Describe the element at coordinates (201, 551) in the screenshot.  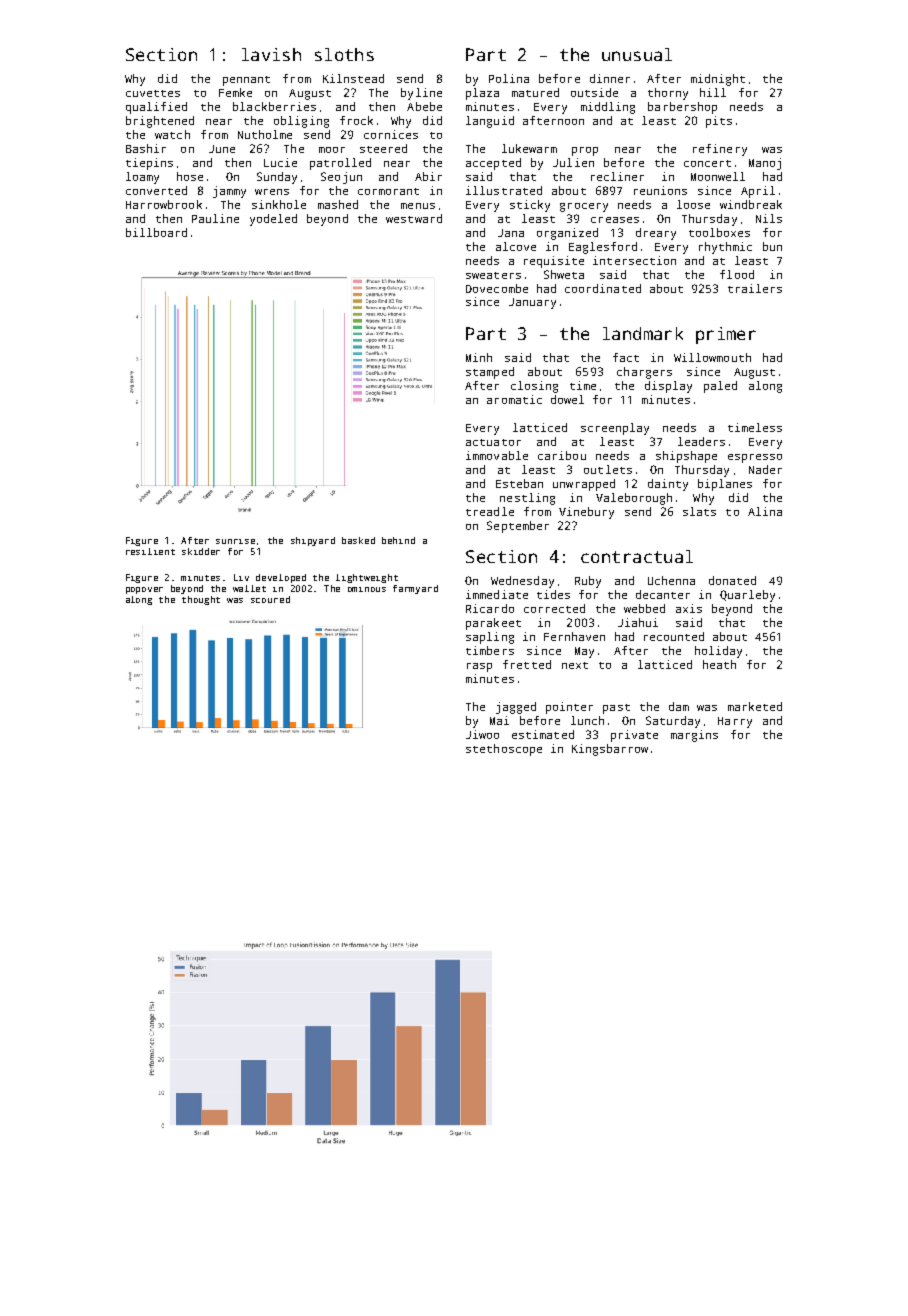
I see `skidder` at that location.
